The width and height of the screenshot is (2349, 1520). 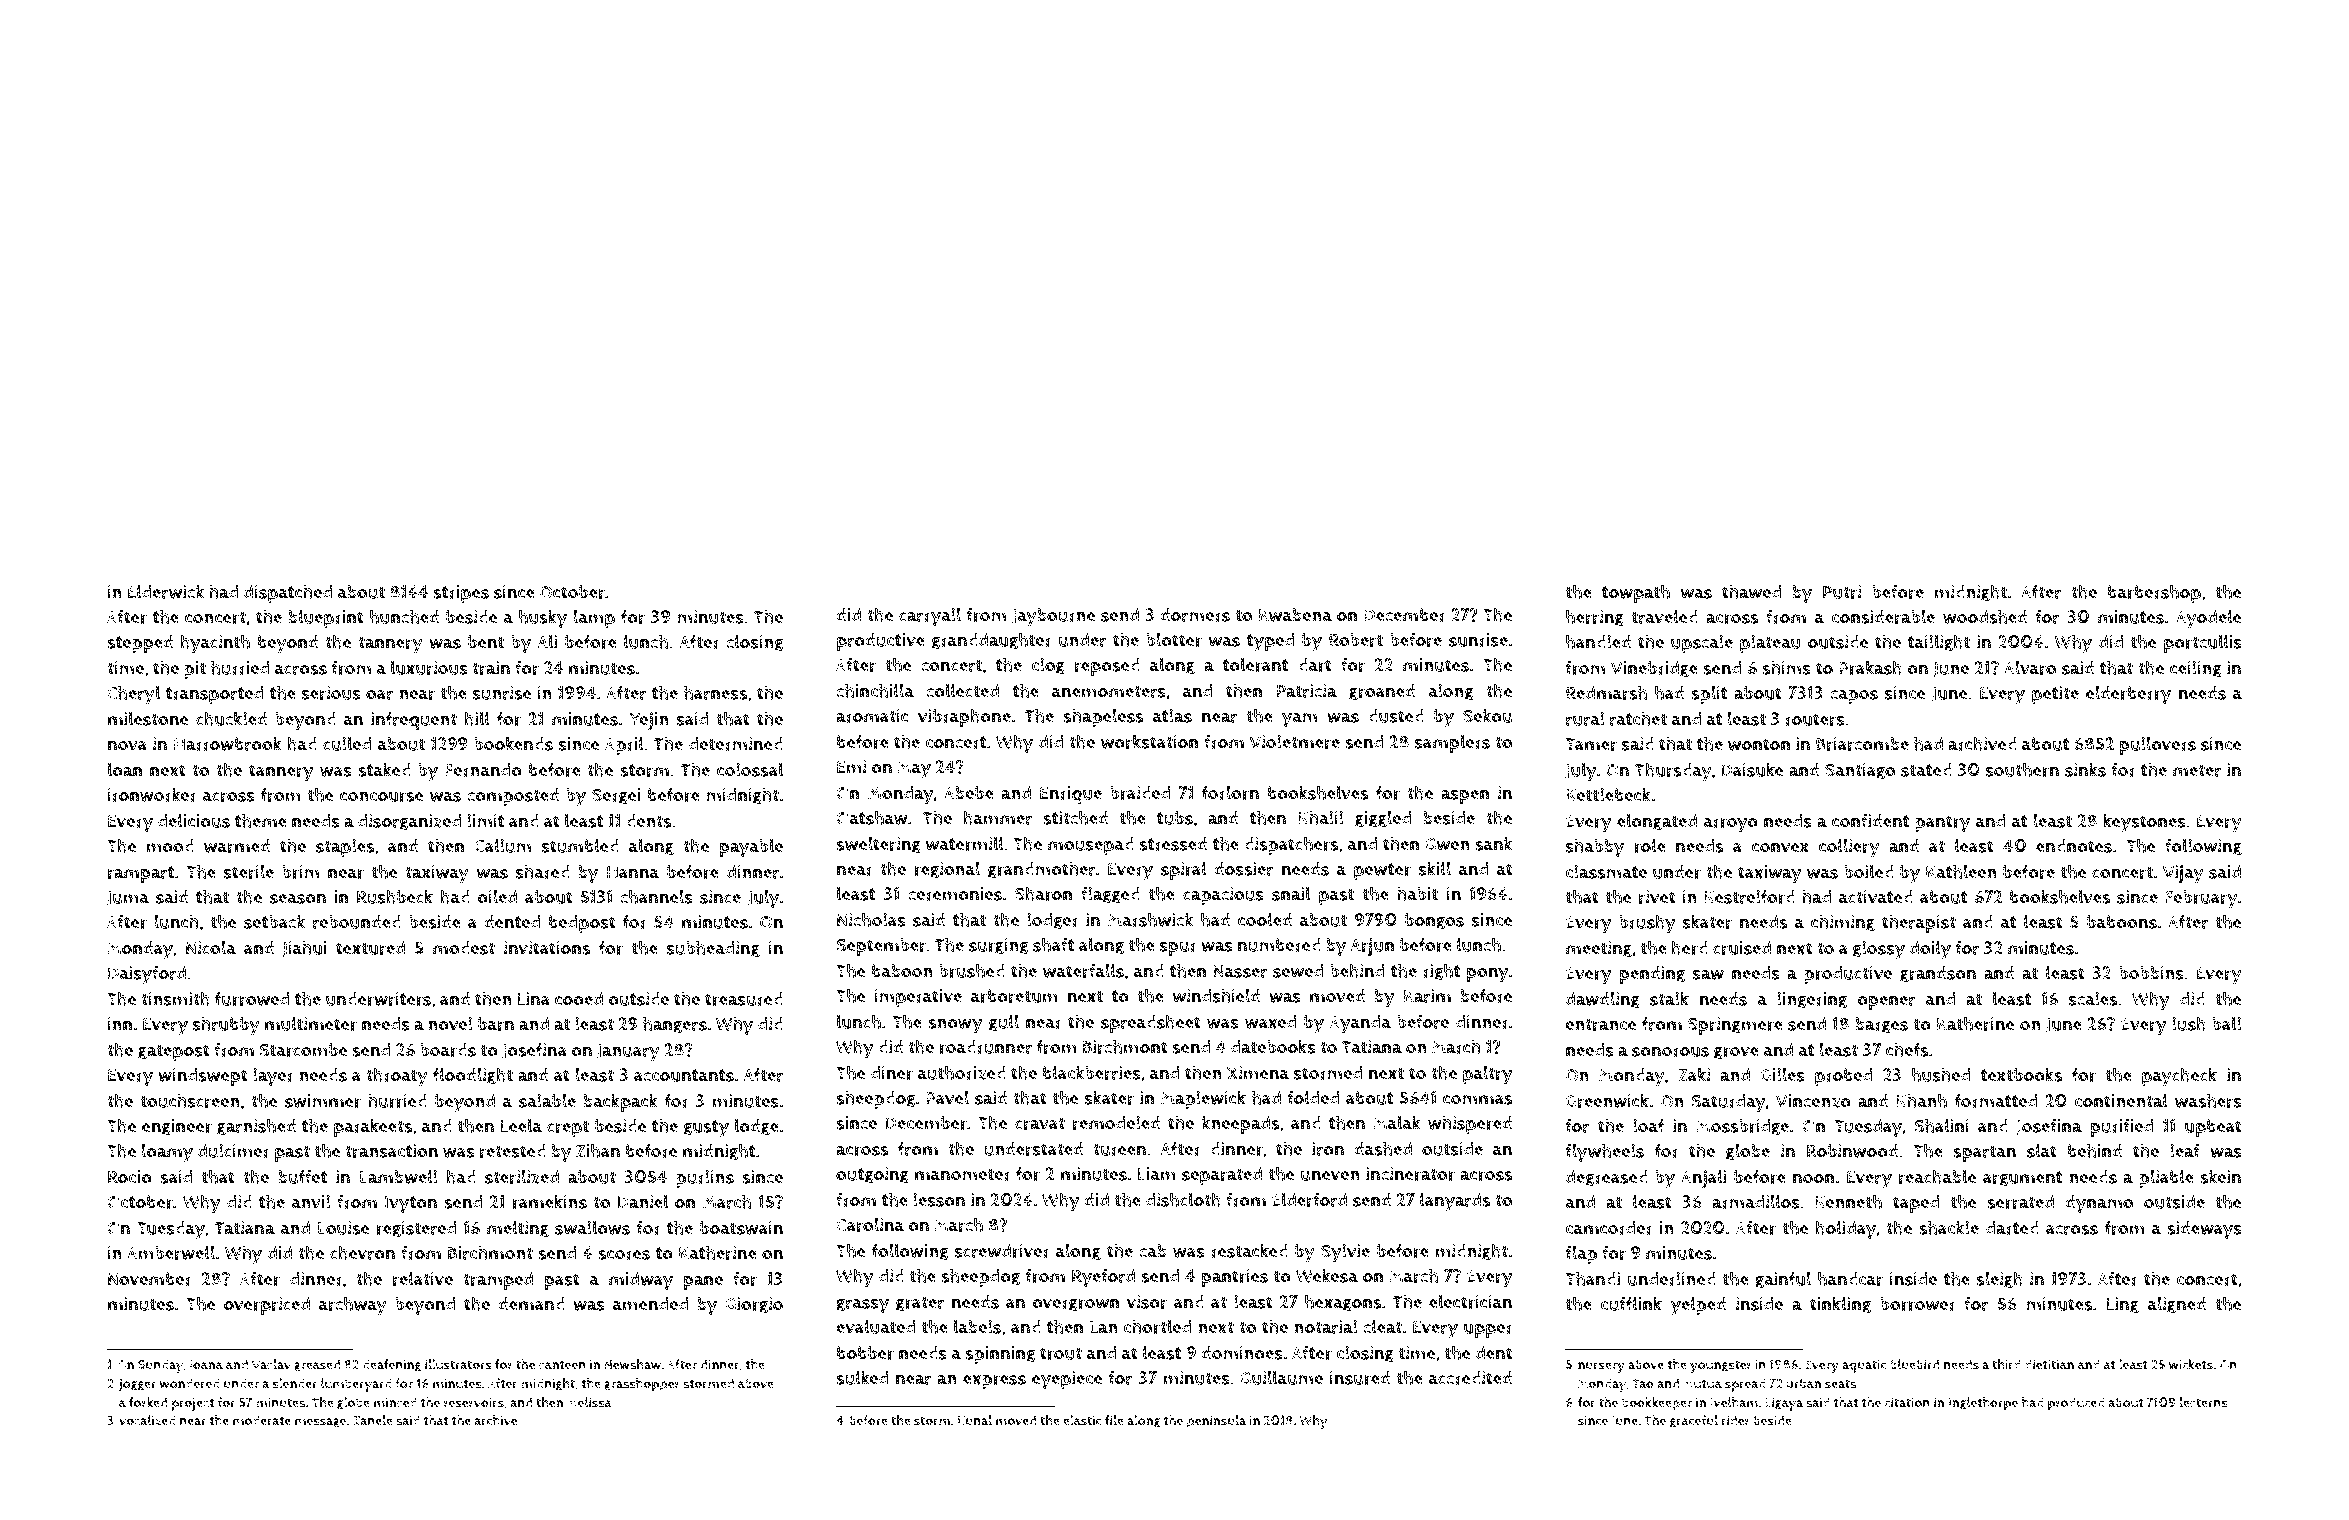 I want to click on melting, so click(x=518, y=1229).
